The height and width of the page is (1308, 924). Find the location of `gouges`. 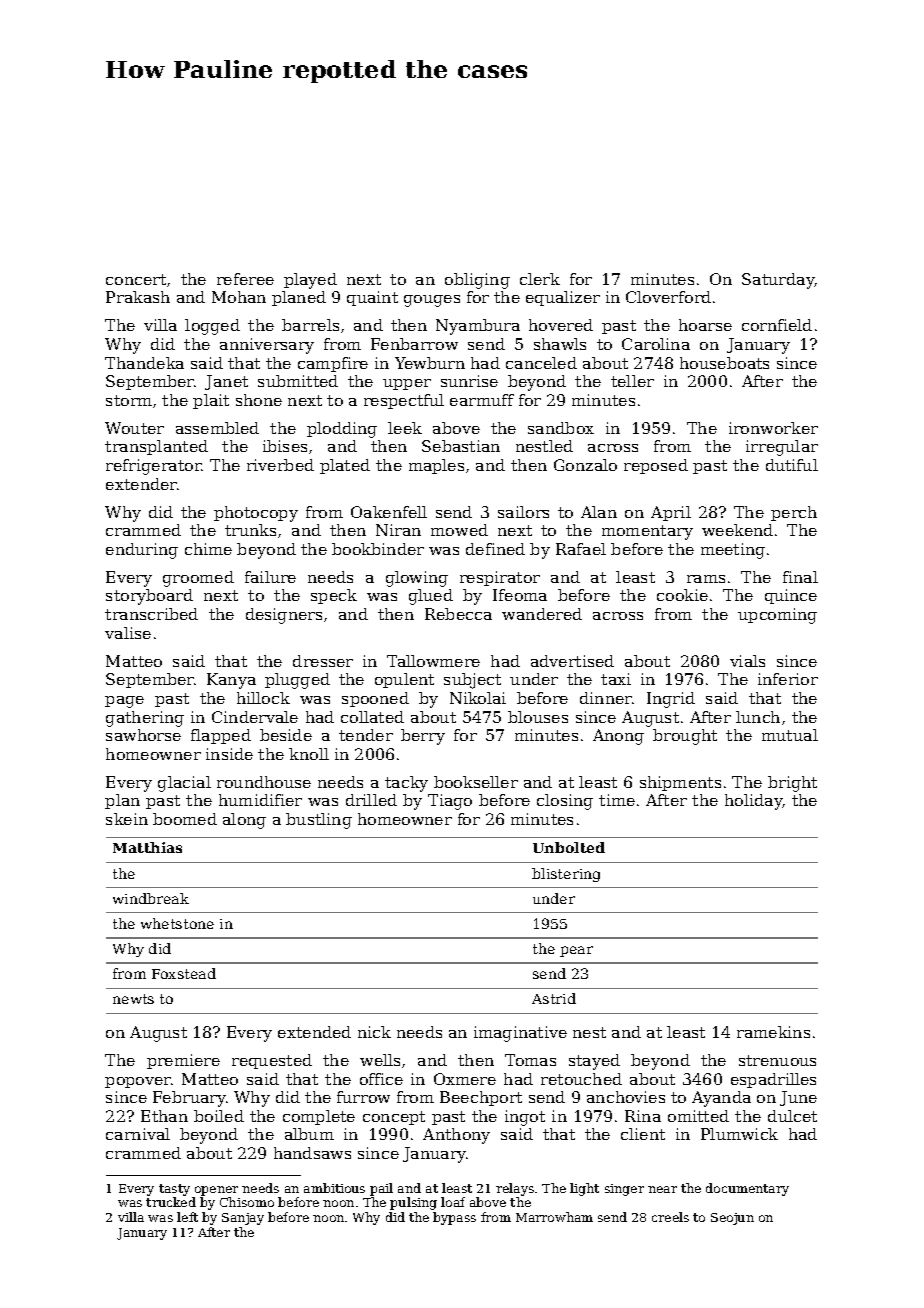

gouges is located at coordinates (432, 301).
